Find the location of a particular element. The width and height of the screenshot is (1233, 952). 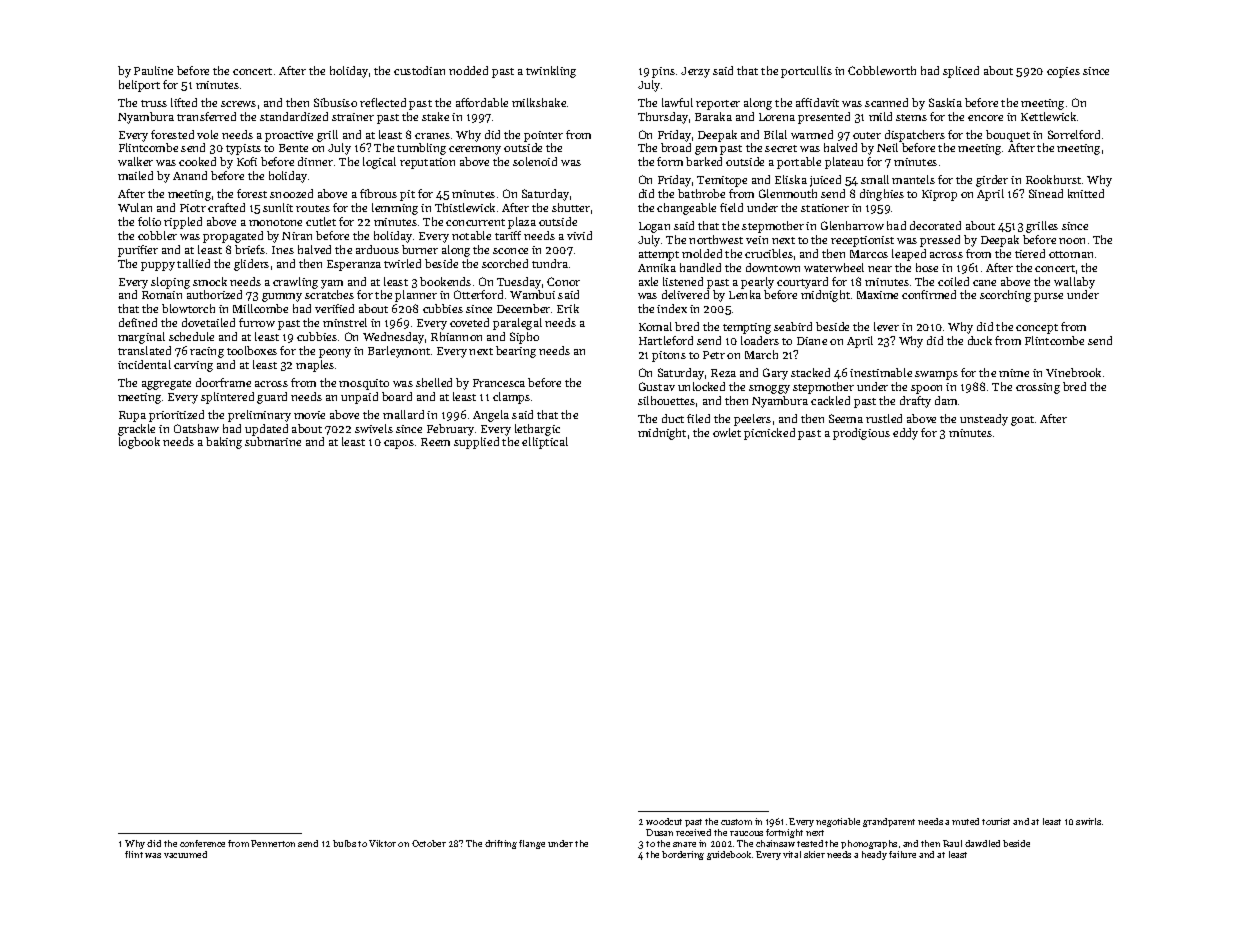

fibrous is located at coordinates (378, 193).
